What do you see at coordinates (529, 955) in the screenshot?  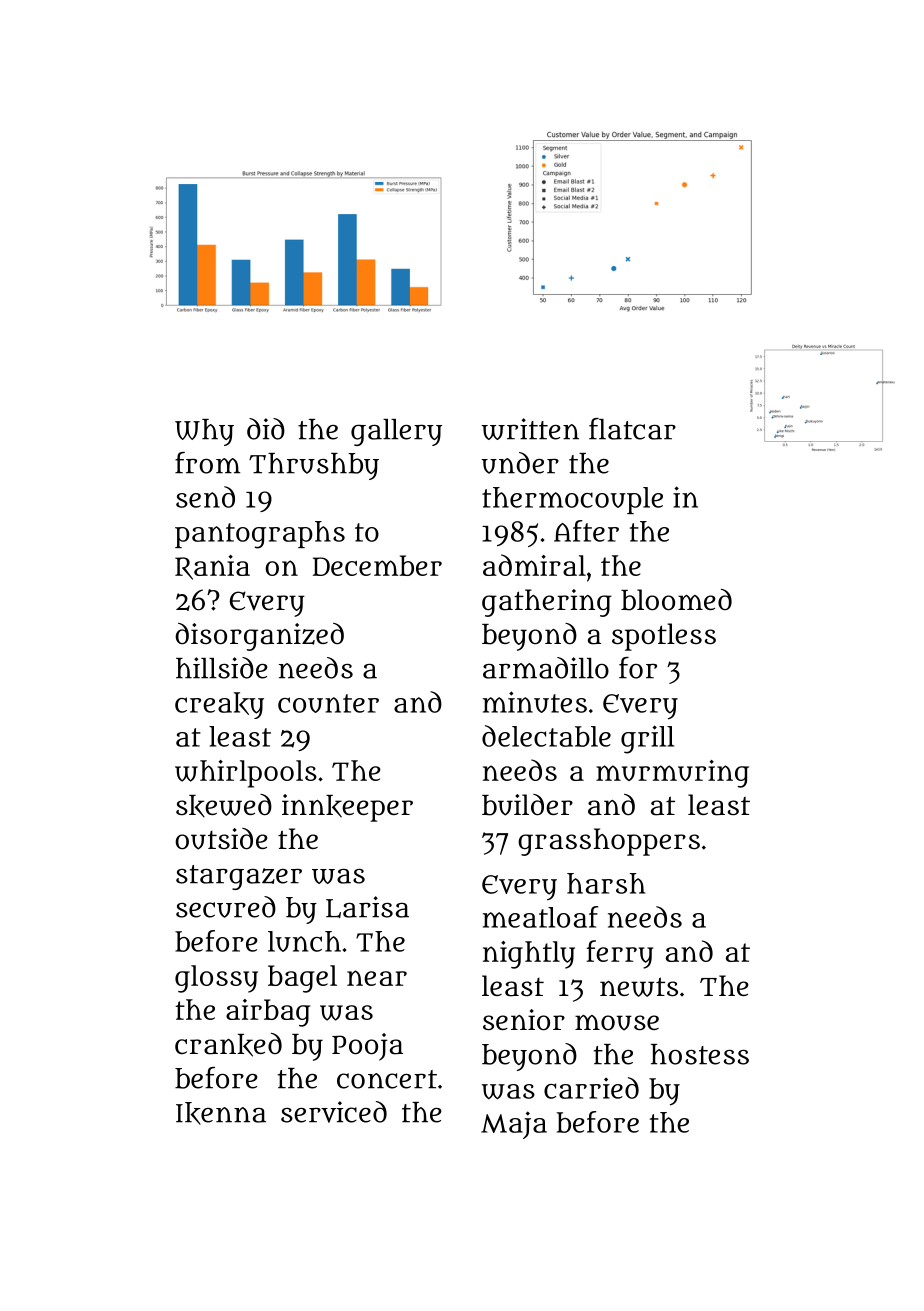 I see `nightly` at bounding box center [529, 955].
